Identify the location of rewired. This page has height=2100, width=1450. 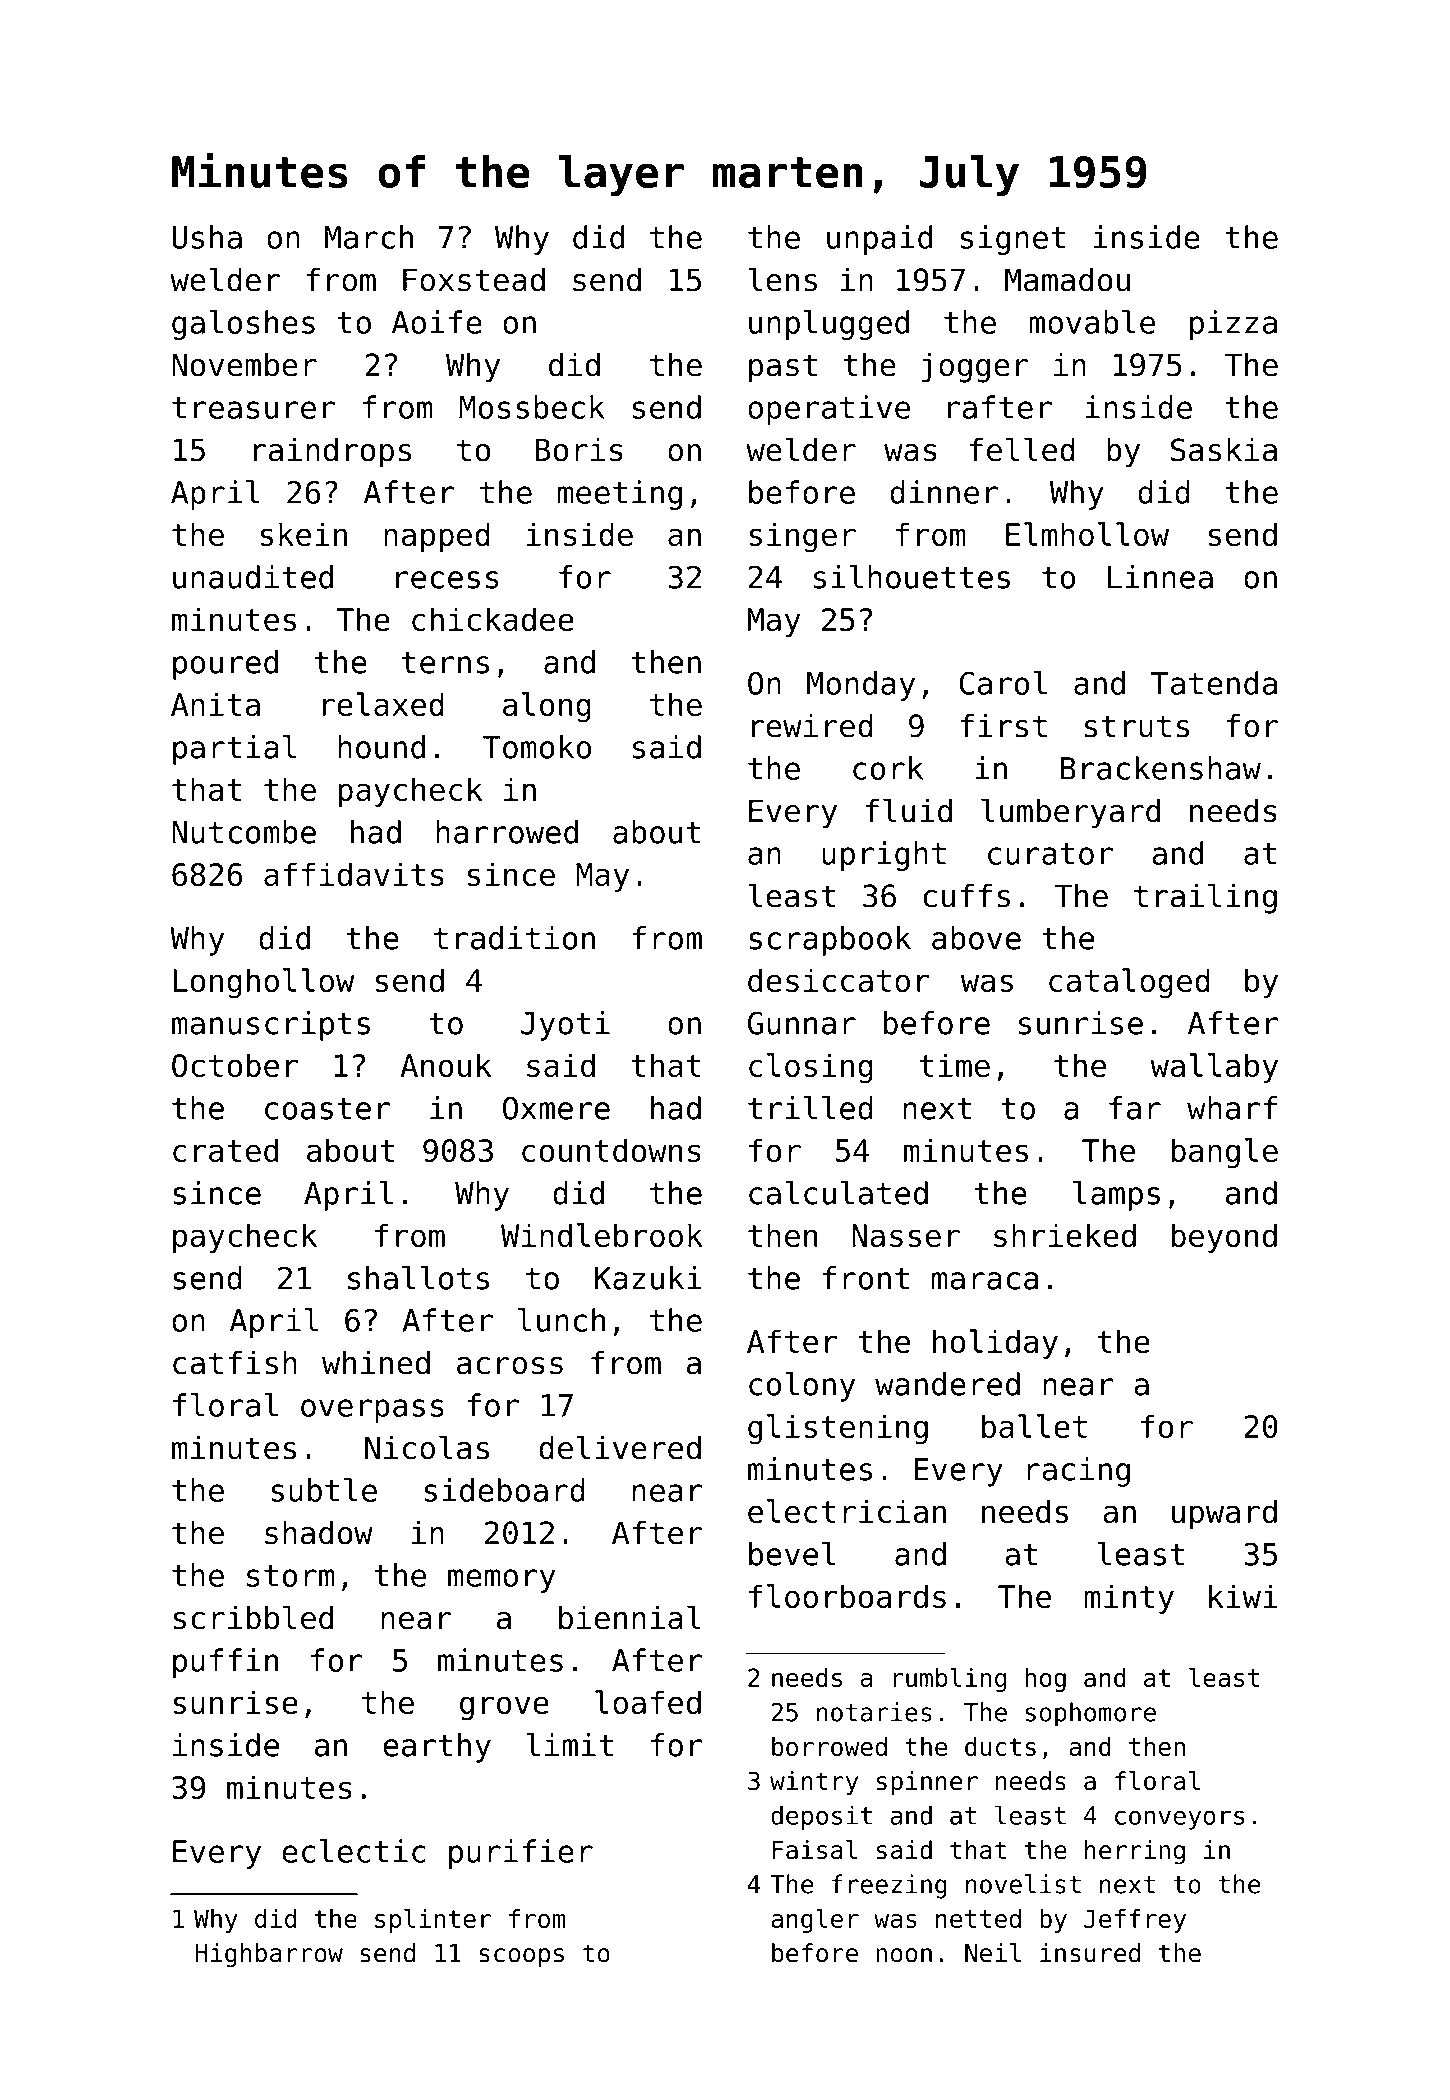
(812, 726).
